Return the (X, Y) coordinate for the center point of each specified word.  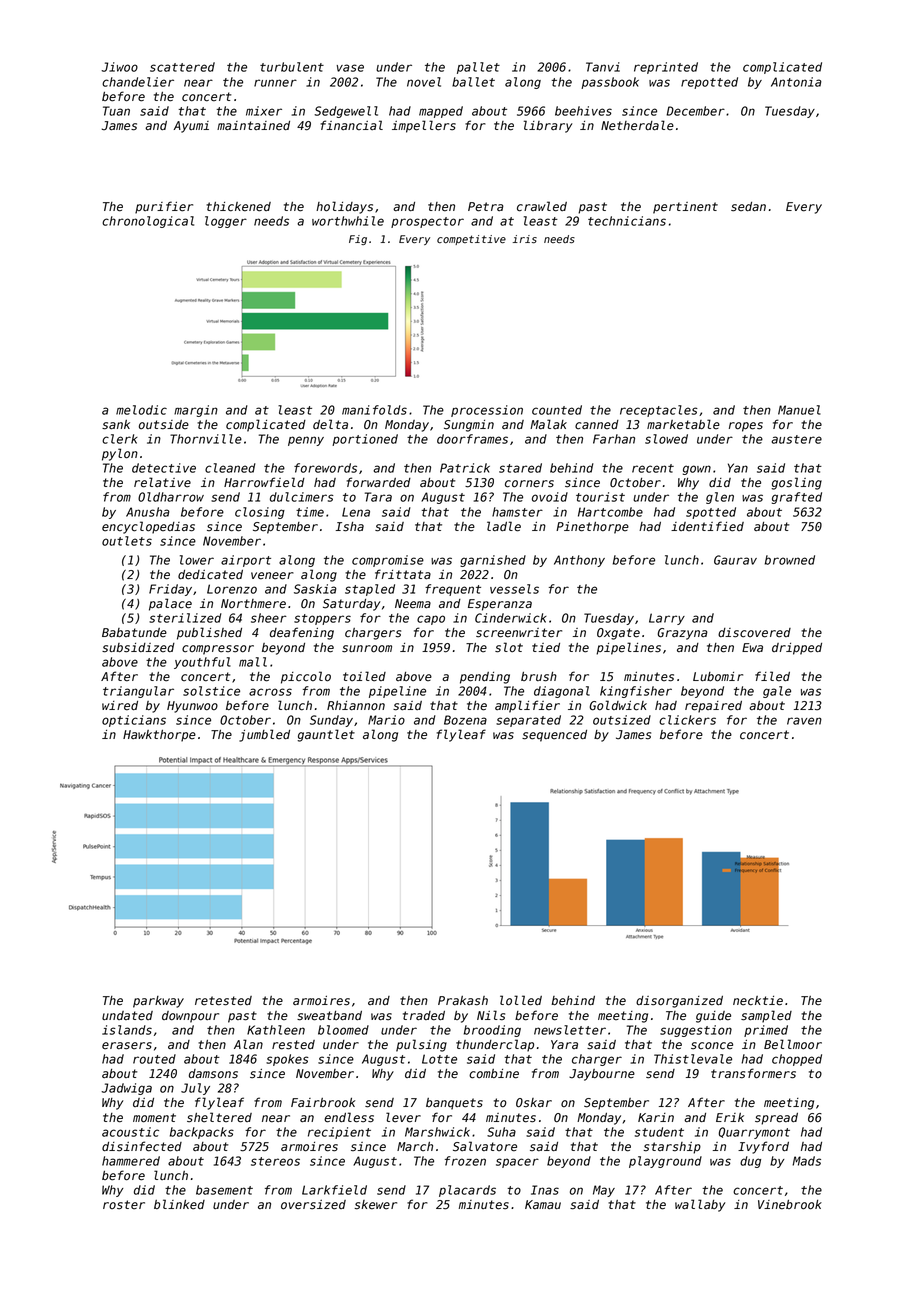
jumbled (264, 735)
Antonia (796, 82)
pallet (478, 68)
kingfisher (636, 692)
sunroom (367, 649)
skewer (375, 1205)
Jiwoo (119, 67)
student (659, 1132)
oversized (313, 1205)
